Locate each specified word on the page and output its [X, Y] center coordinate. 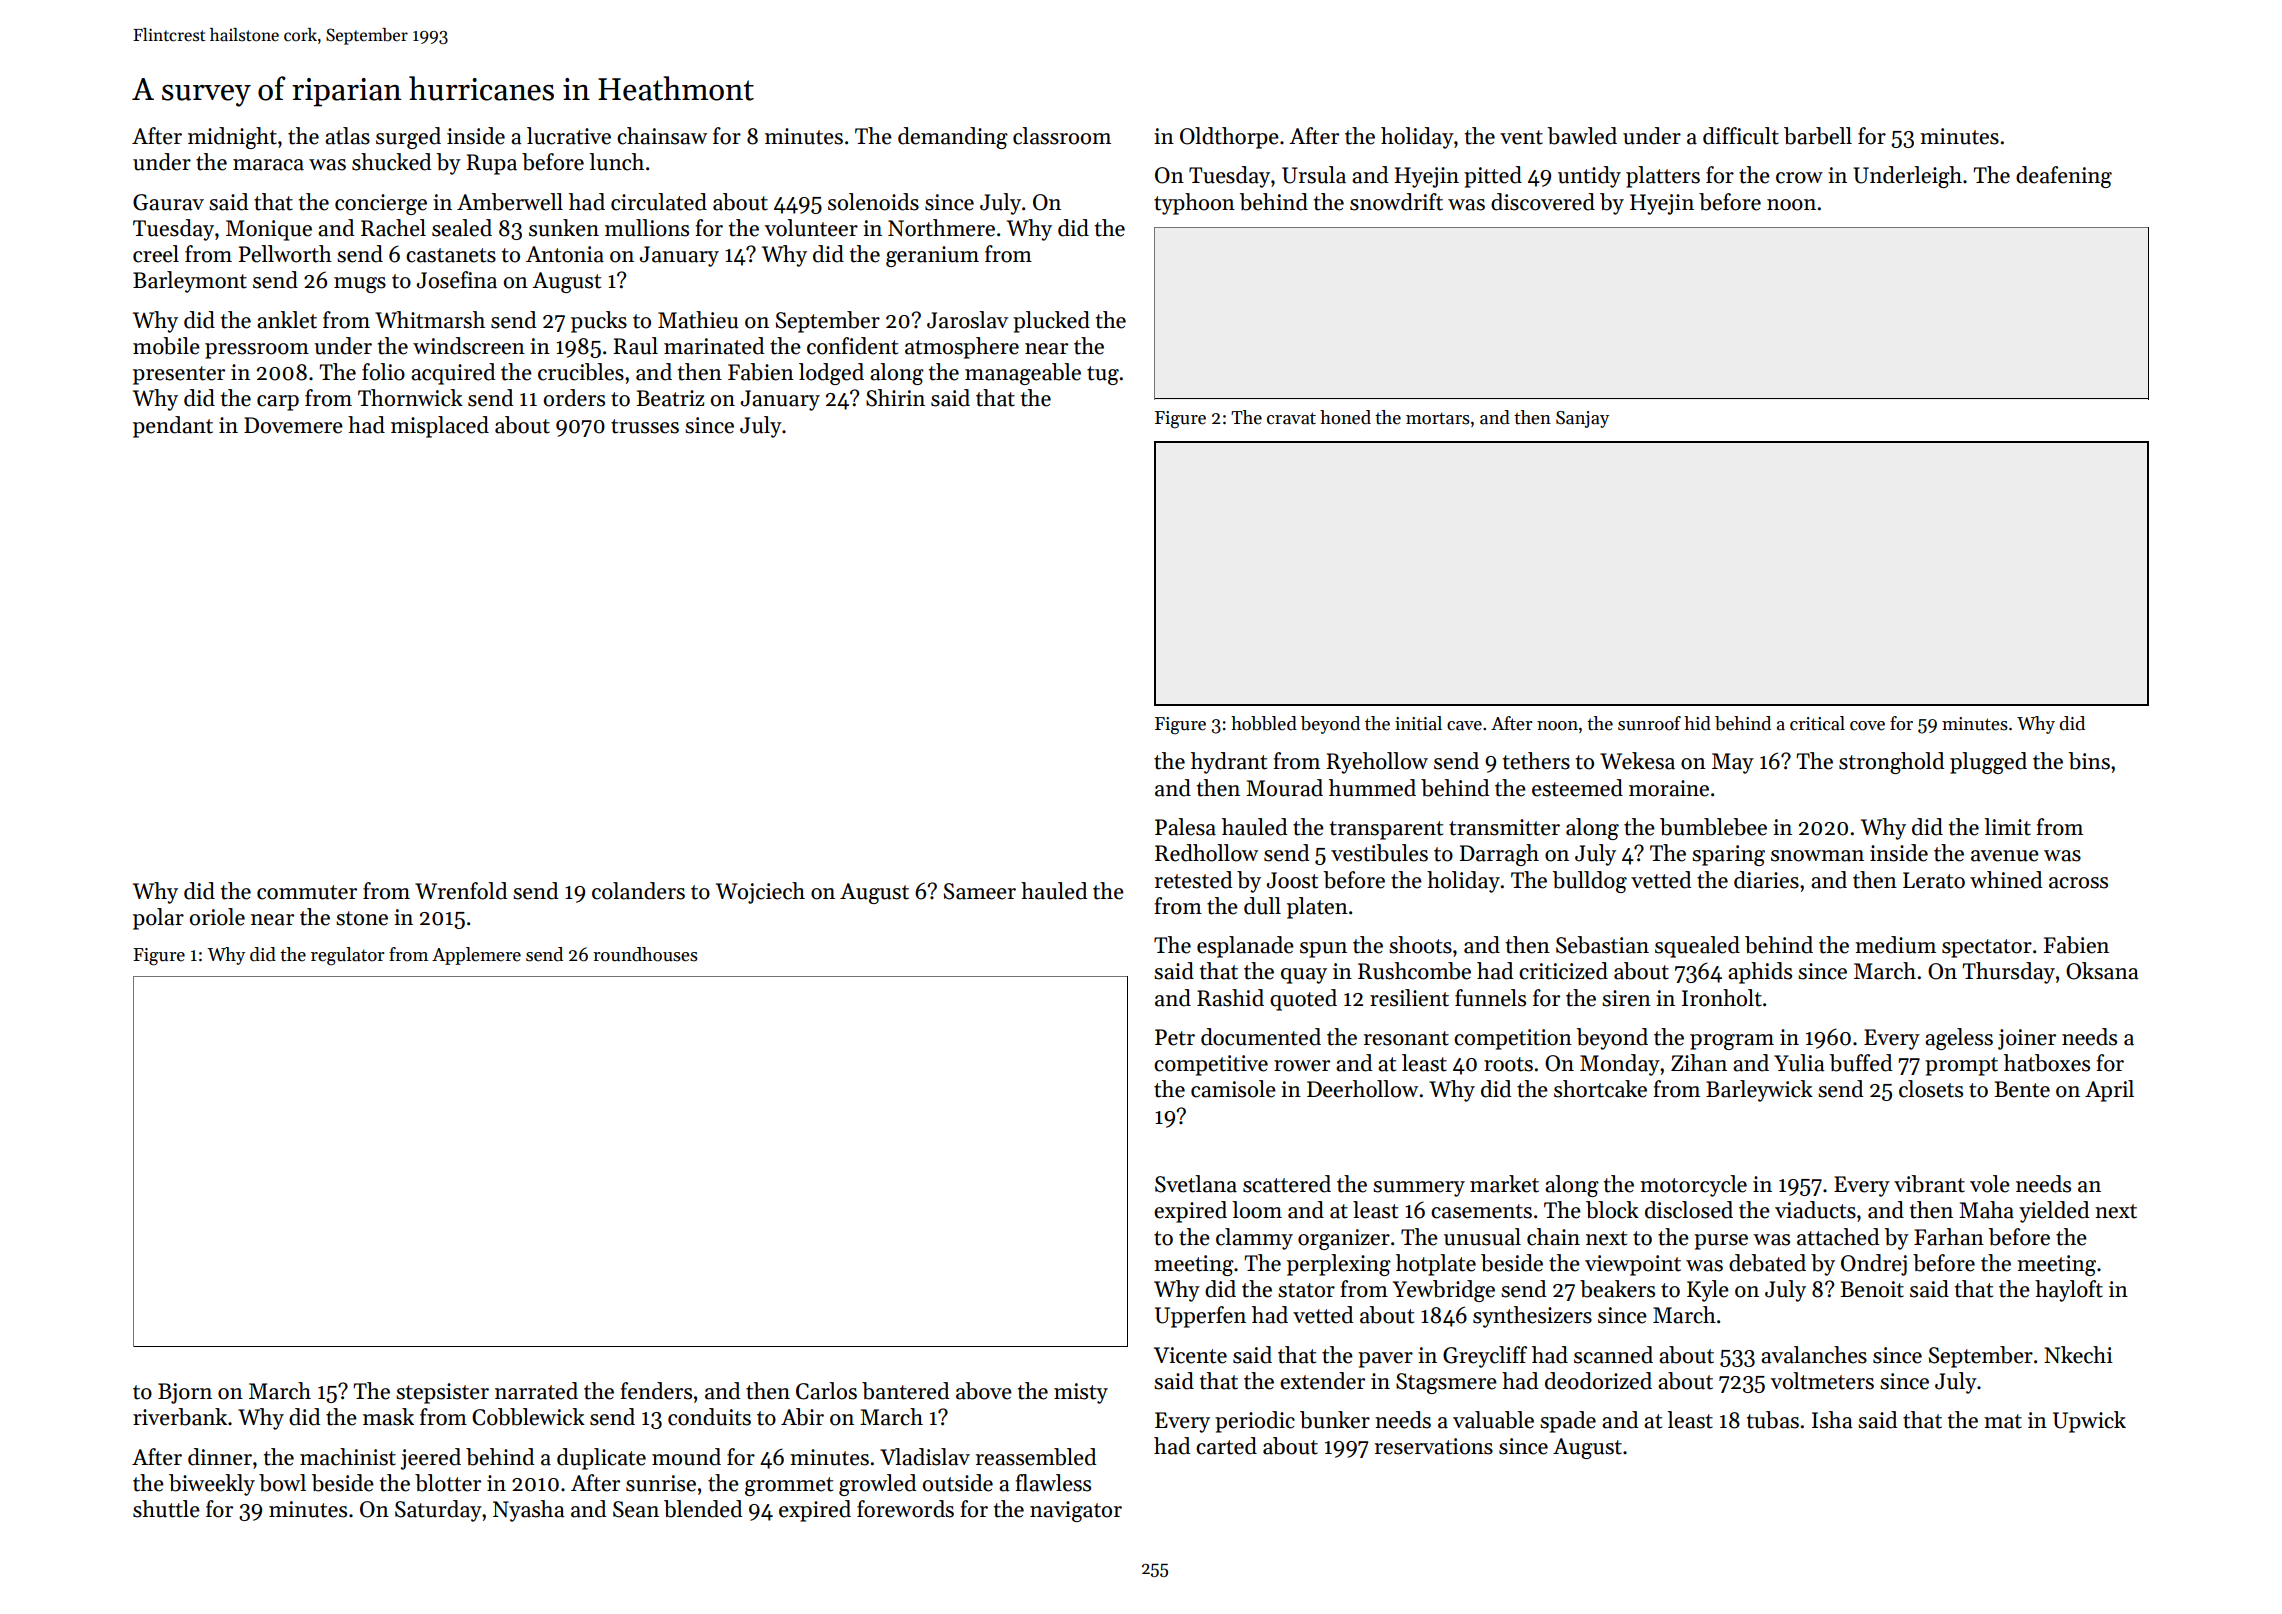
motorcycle [1693, 1186]
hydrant [1229, 763]
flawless [1053, 1483]
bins [2089, 761]
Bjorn [185, 1393]
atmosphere [962, 348]
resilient [1409, 998]
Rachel [393, 228]
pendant [173, 427]
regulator [348, 956]
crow [1799, 178]
